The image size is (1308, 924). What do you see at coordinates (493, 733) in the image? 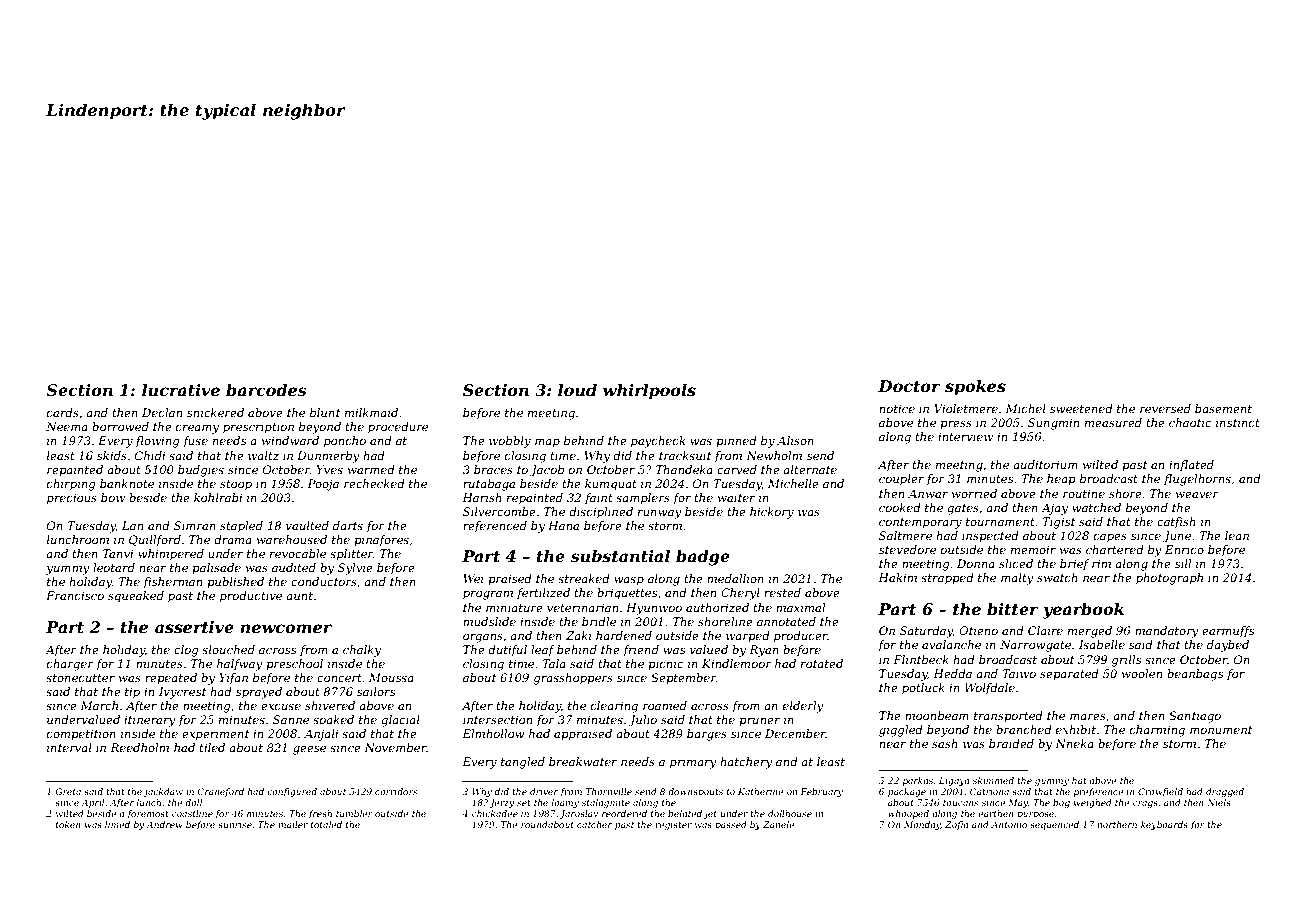
I see `Elmhollow` at bounding box center [493, 733].
